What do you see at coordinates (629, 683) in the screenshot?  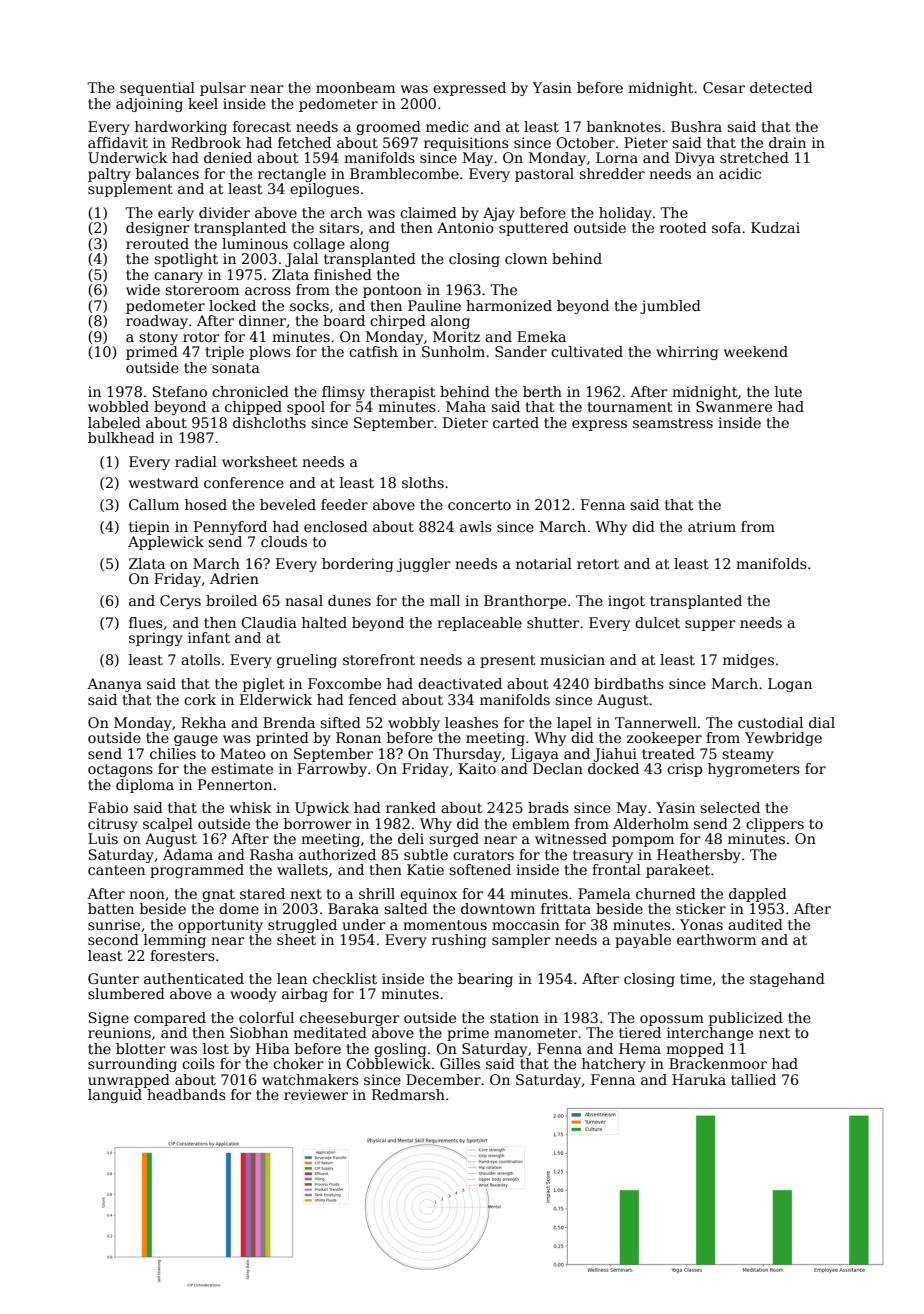 I see `birdbaths` at bounding box center [629, 683].
